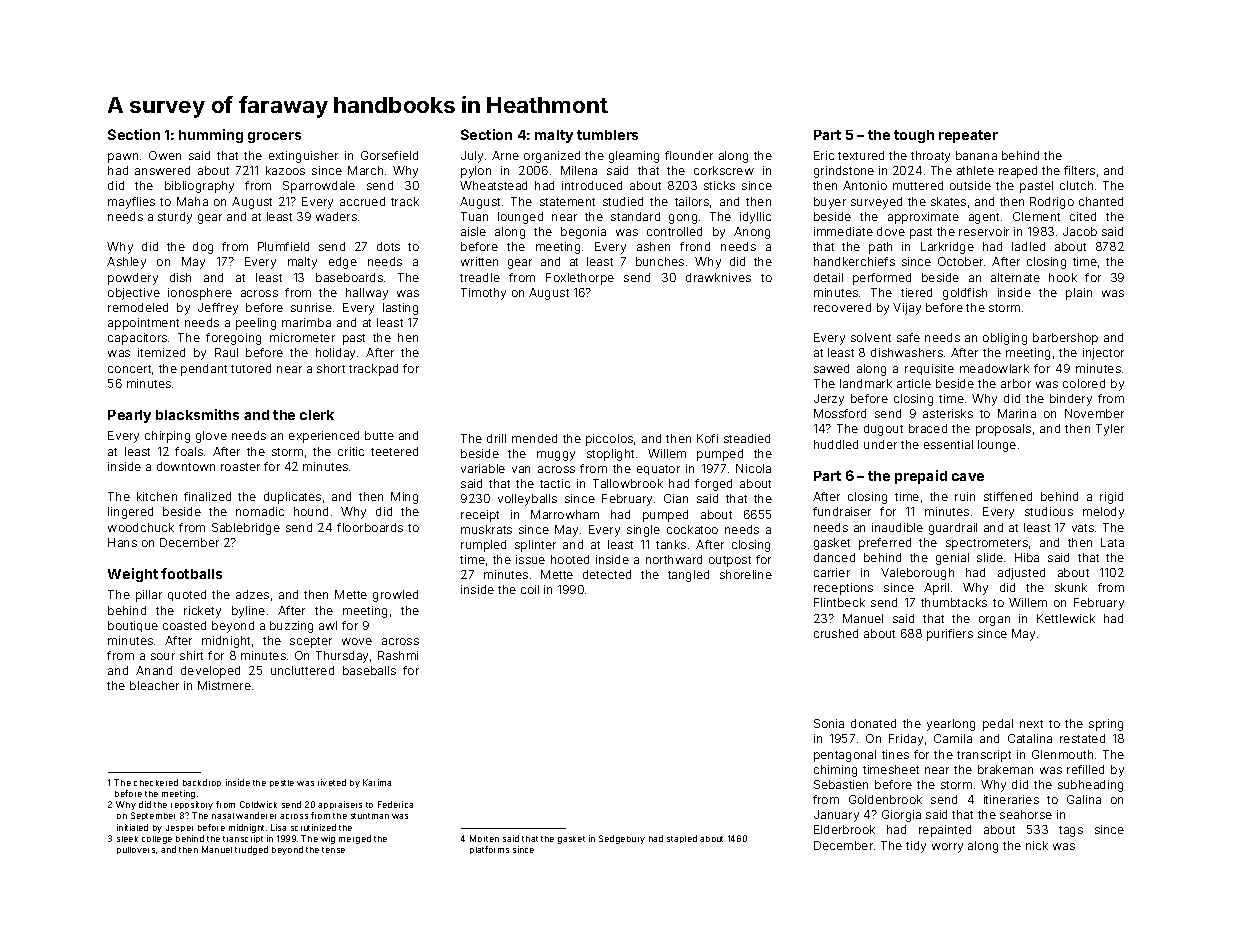 This page has height=952, width=1233. Describe the element at coordinates (1080, 231) in the page. I see `Jacob` at that location.
